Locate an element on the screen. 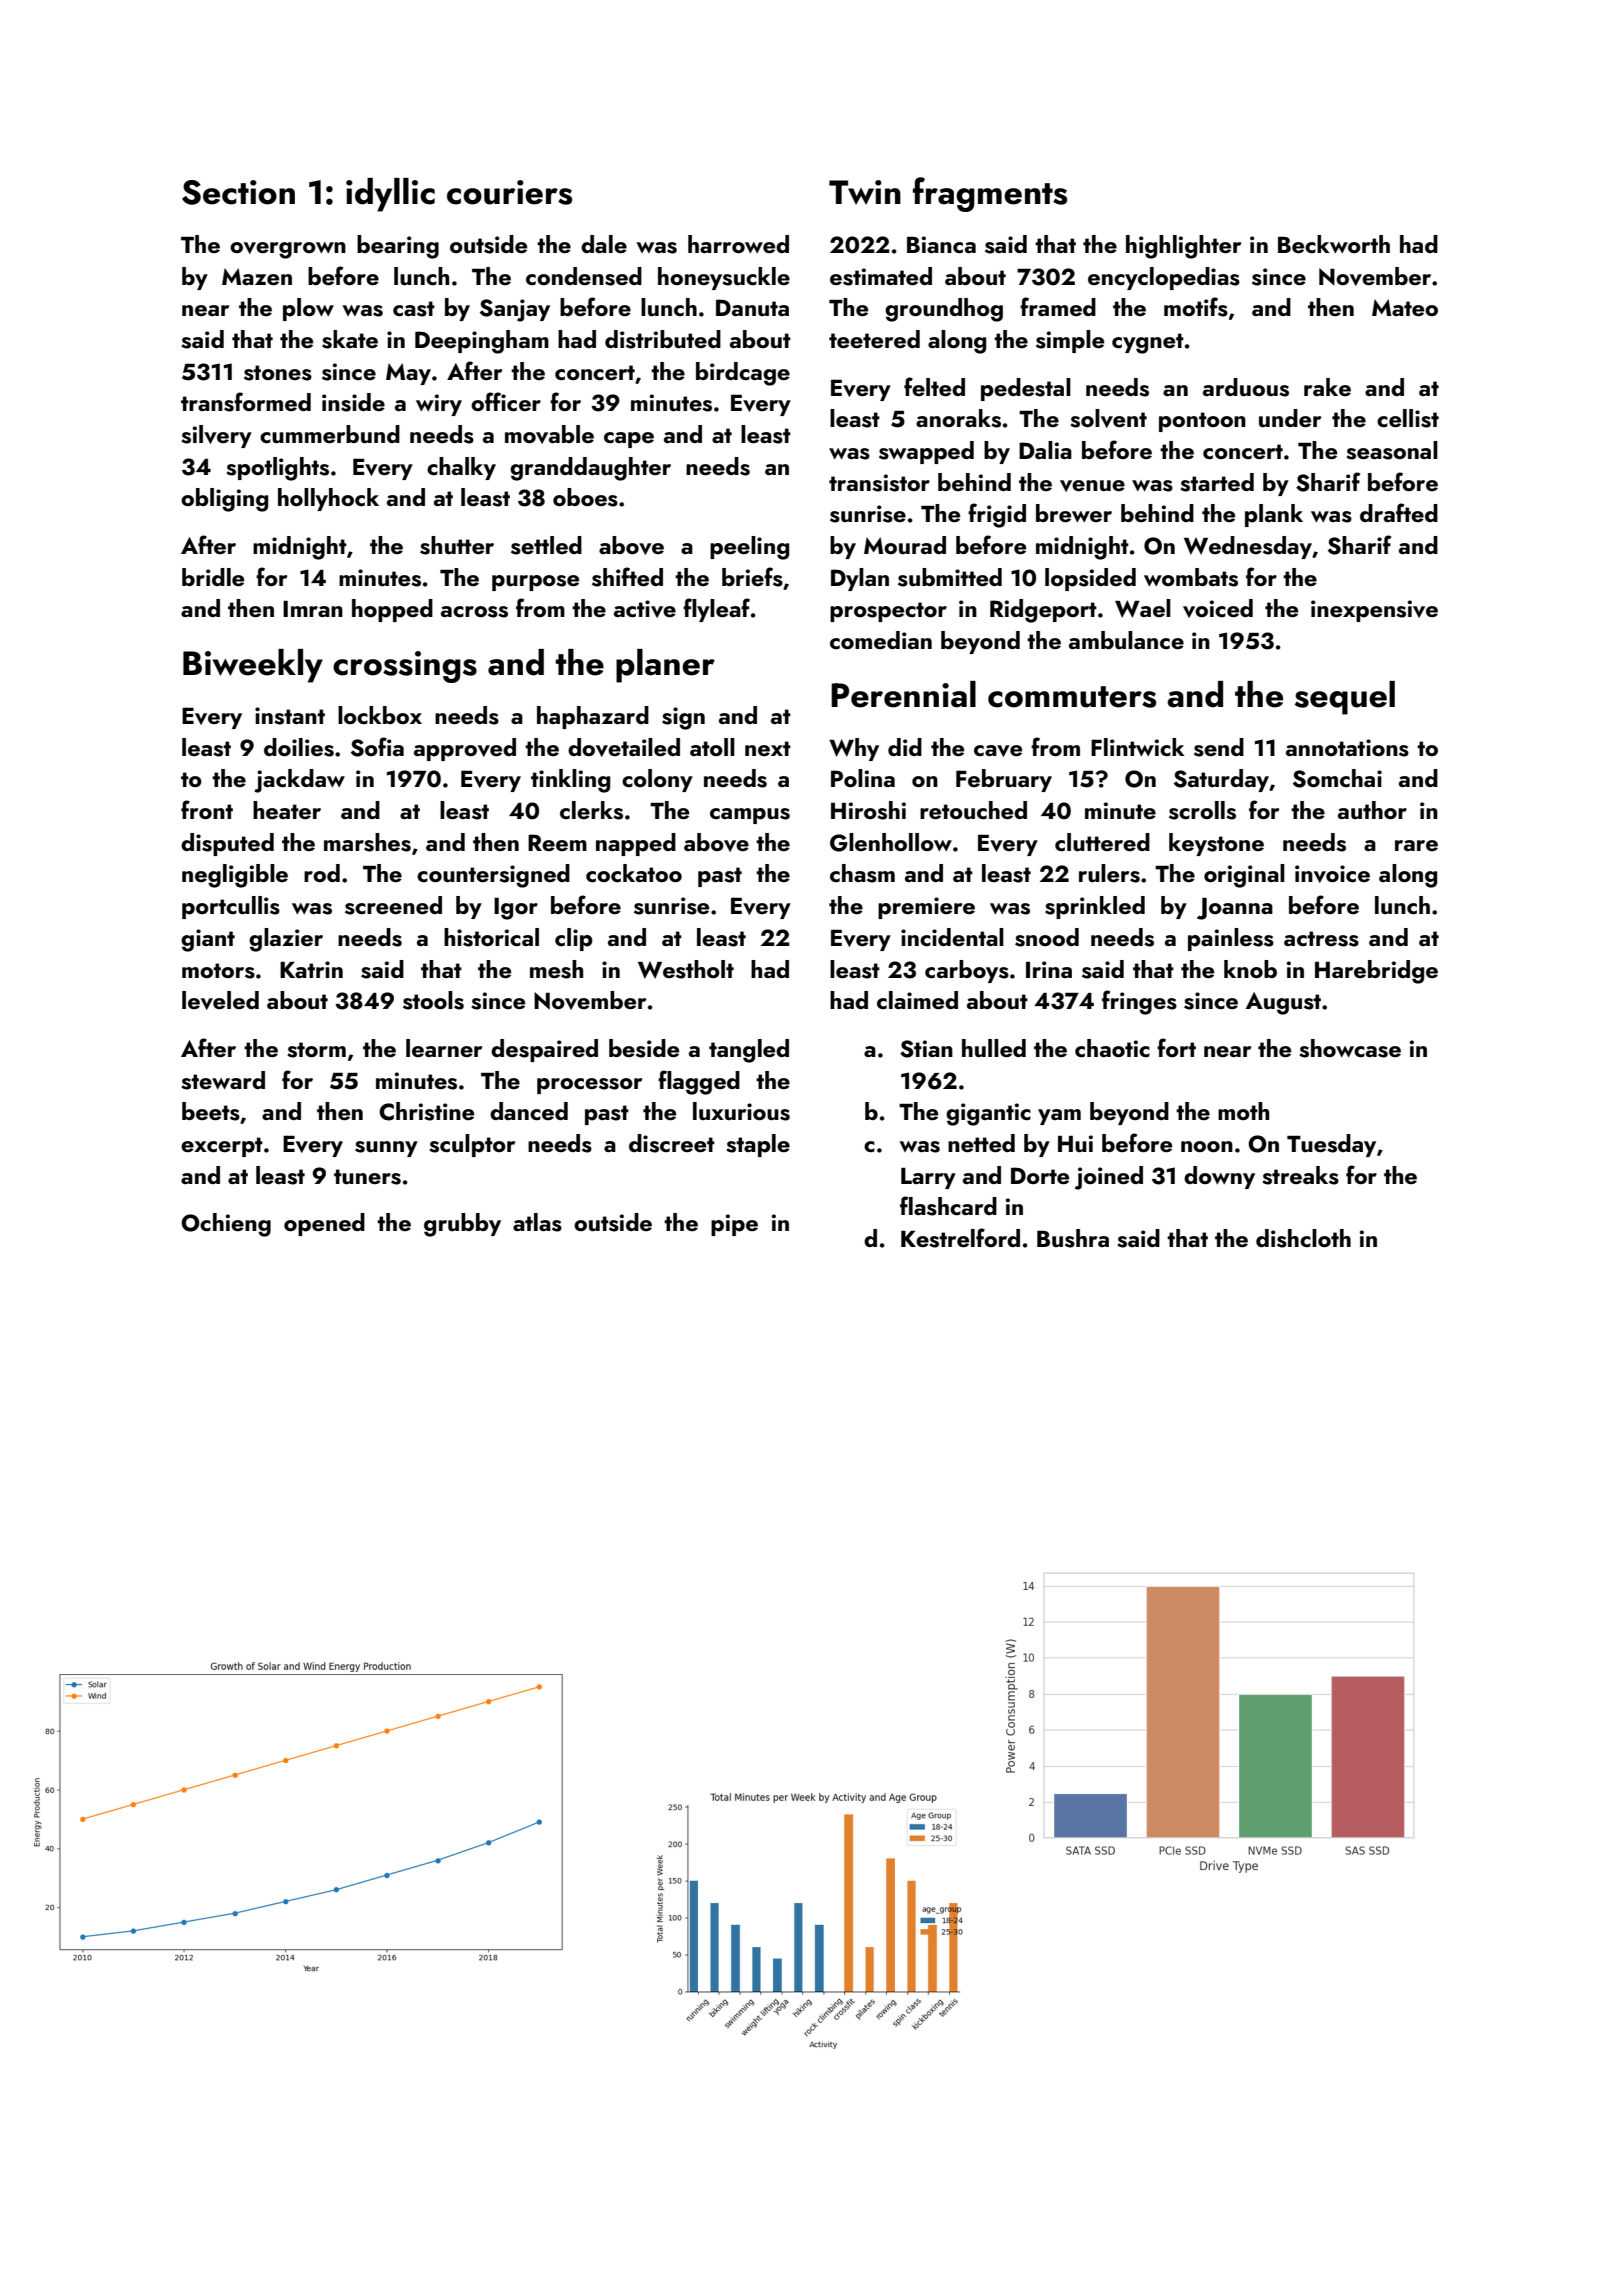 The height and width of the screenshot is (2292, 1620). transistor is located at coordinates (879, 483).
